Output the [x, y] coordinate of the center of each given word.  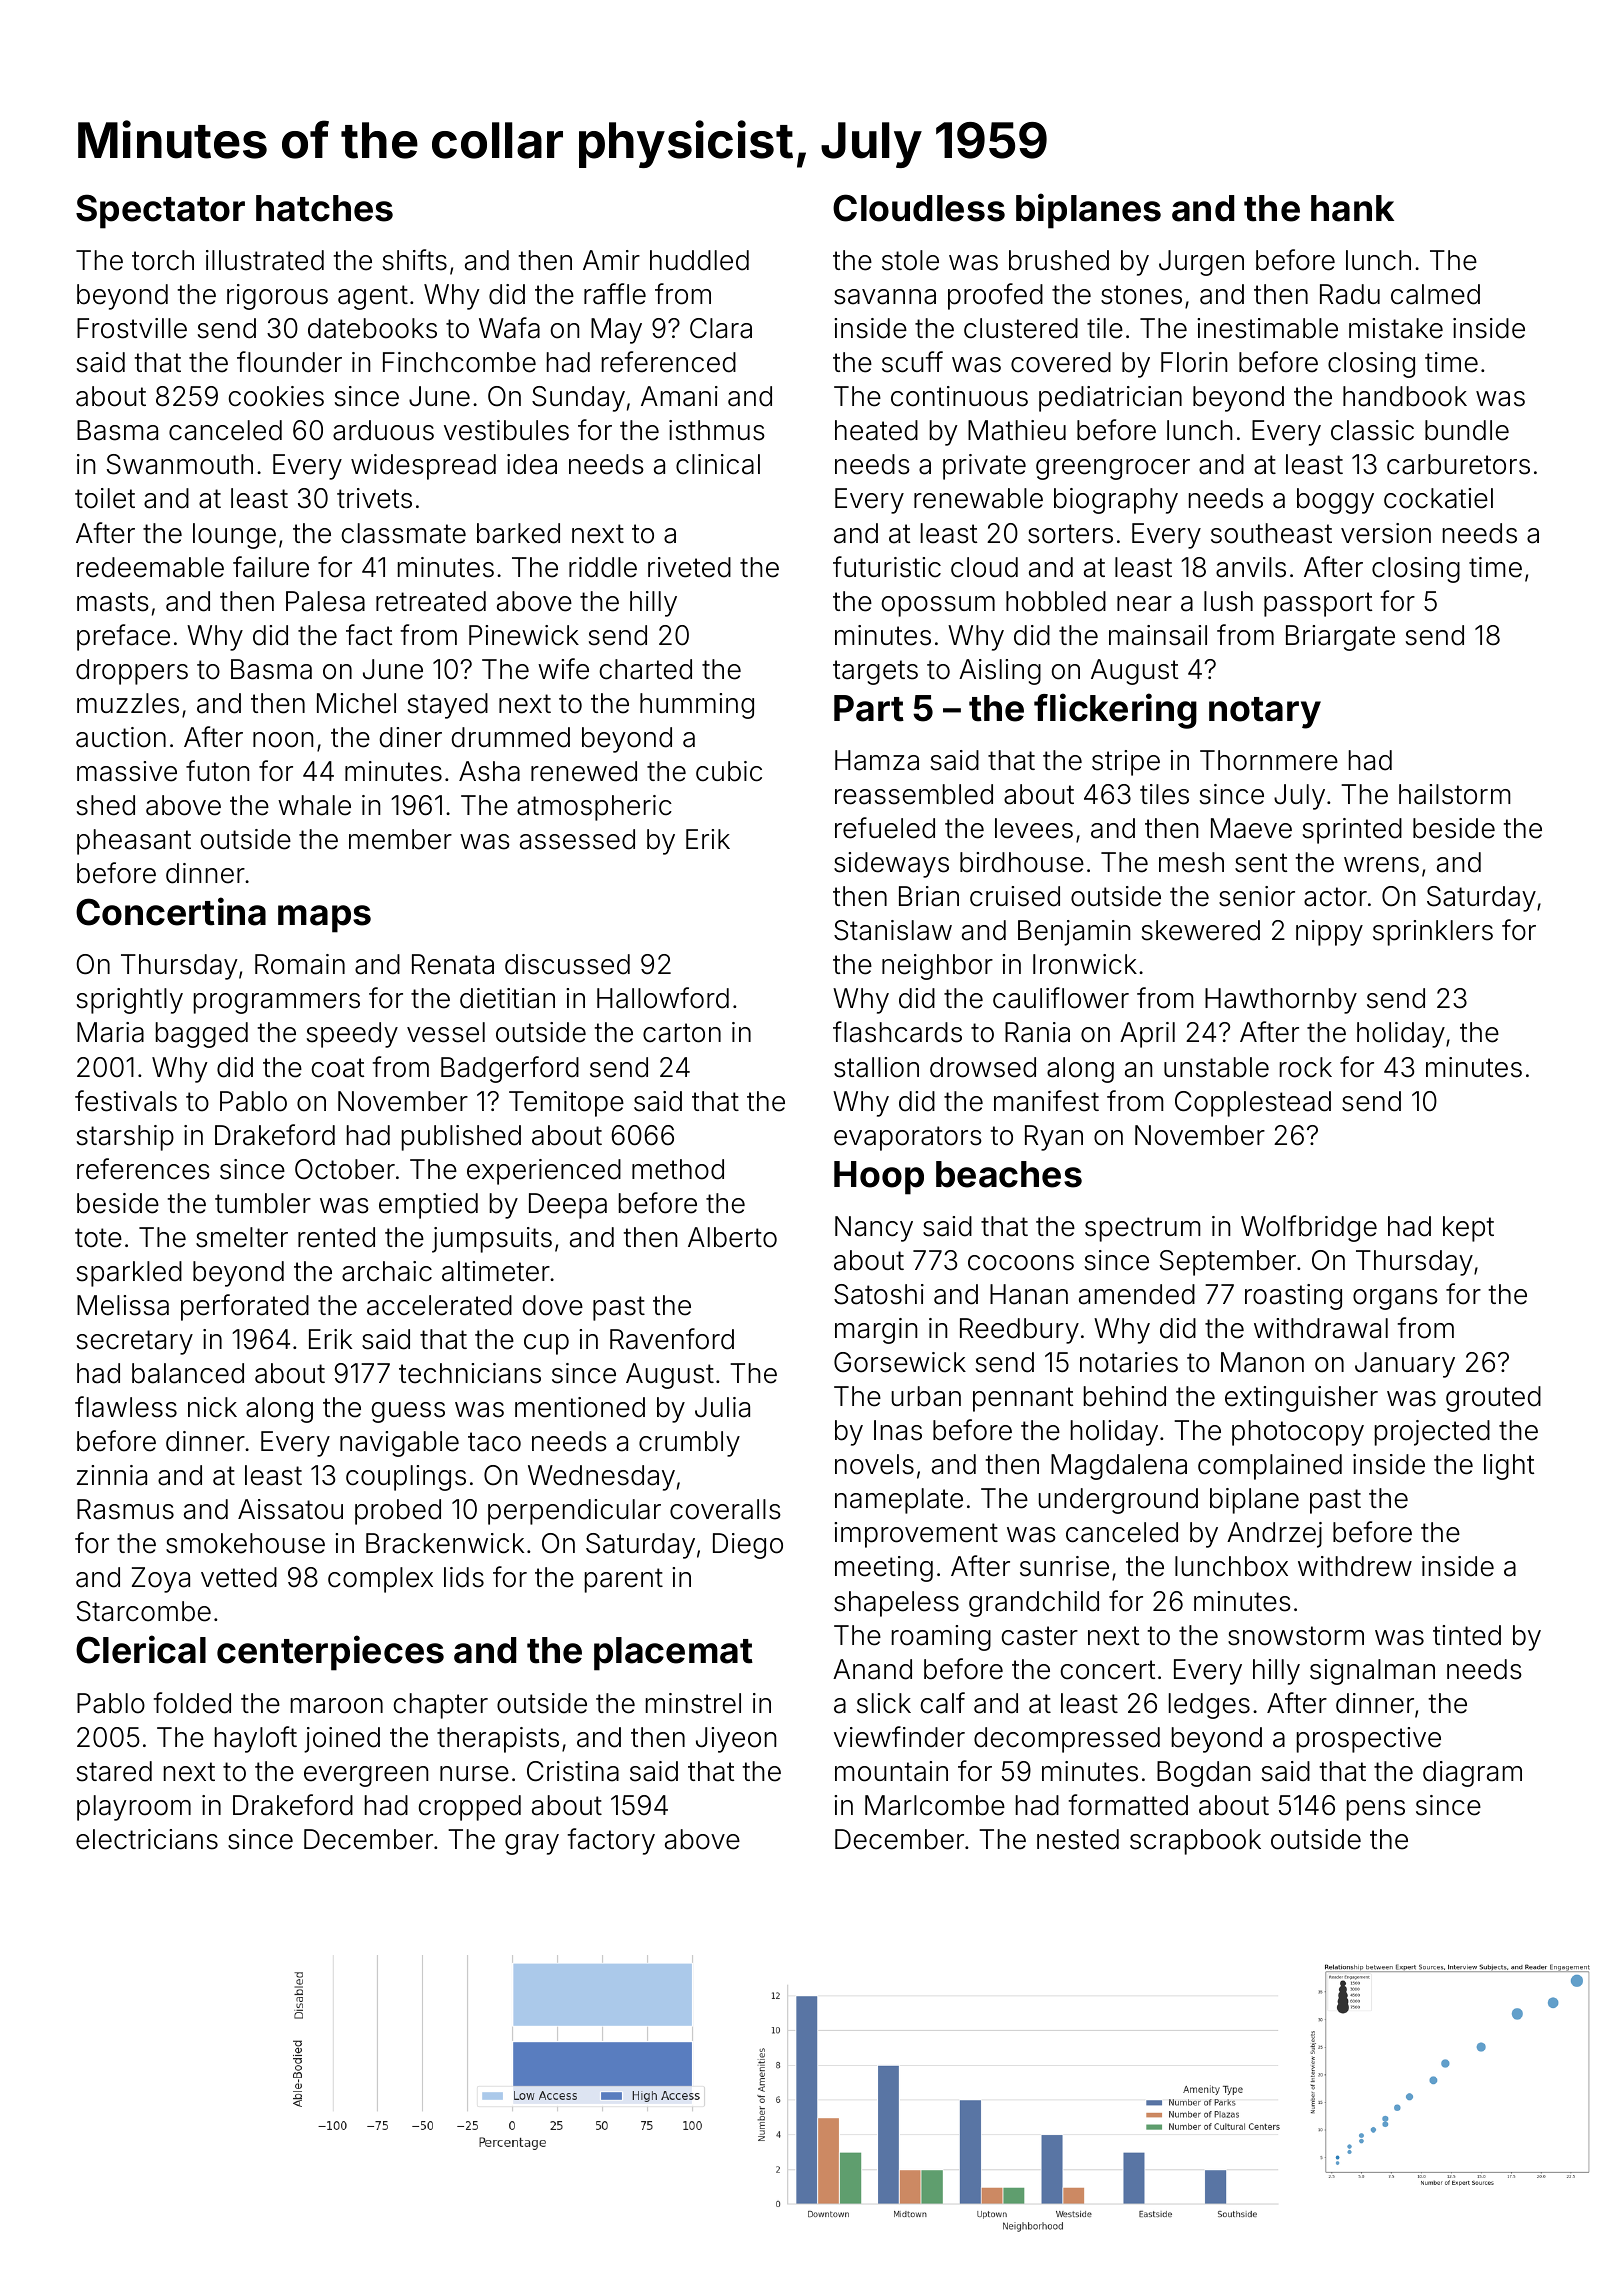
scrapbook [1195, 1842]
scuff [912, 362]
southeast [1271, 533]
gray [532, 1844]
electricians [147, 1839]
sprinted [1352, 831]
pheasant [134, 842]
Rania [1037, 1032]
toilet [105, 498]
